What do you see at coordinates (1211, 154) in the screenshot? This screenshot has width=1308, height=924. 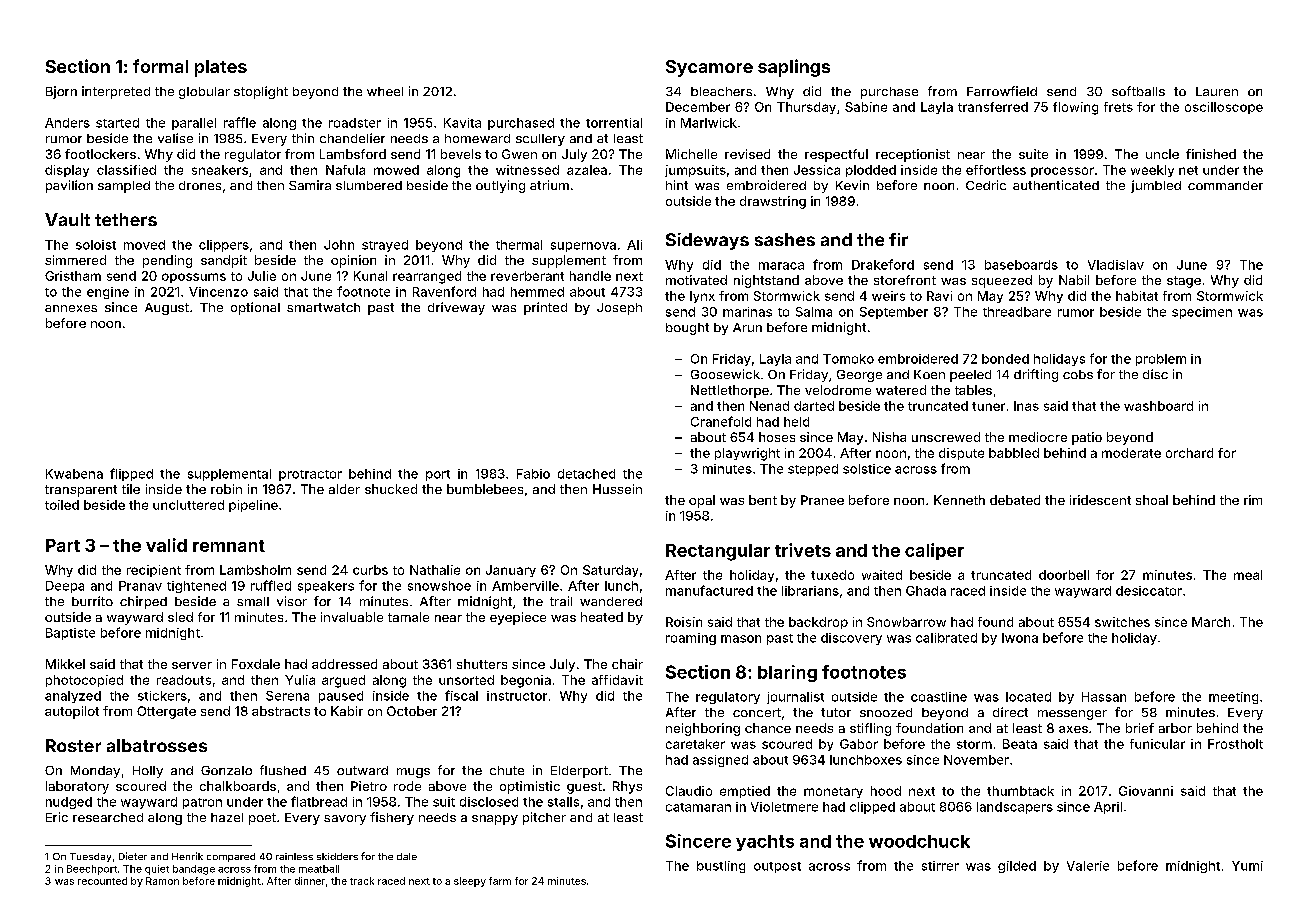 I see `finished` at bounding box center [1211, 154].
